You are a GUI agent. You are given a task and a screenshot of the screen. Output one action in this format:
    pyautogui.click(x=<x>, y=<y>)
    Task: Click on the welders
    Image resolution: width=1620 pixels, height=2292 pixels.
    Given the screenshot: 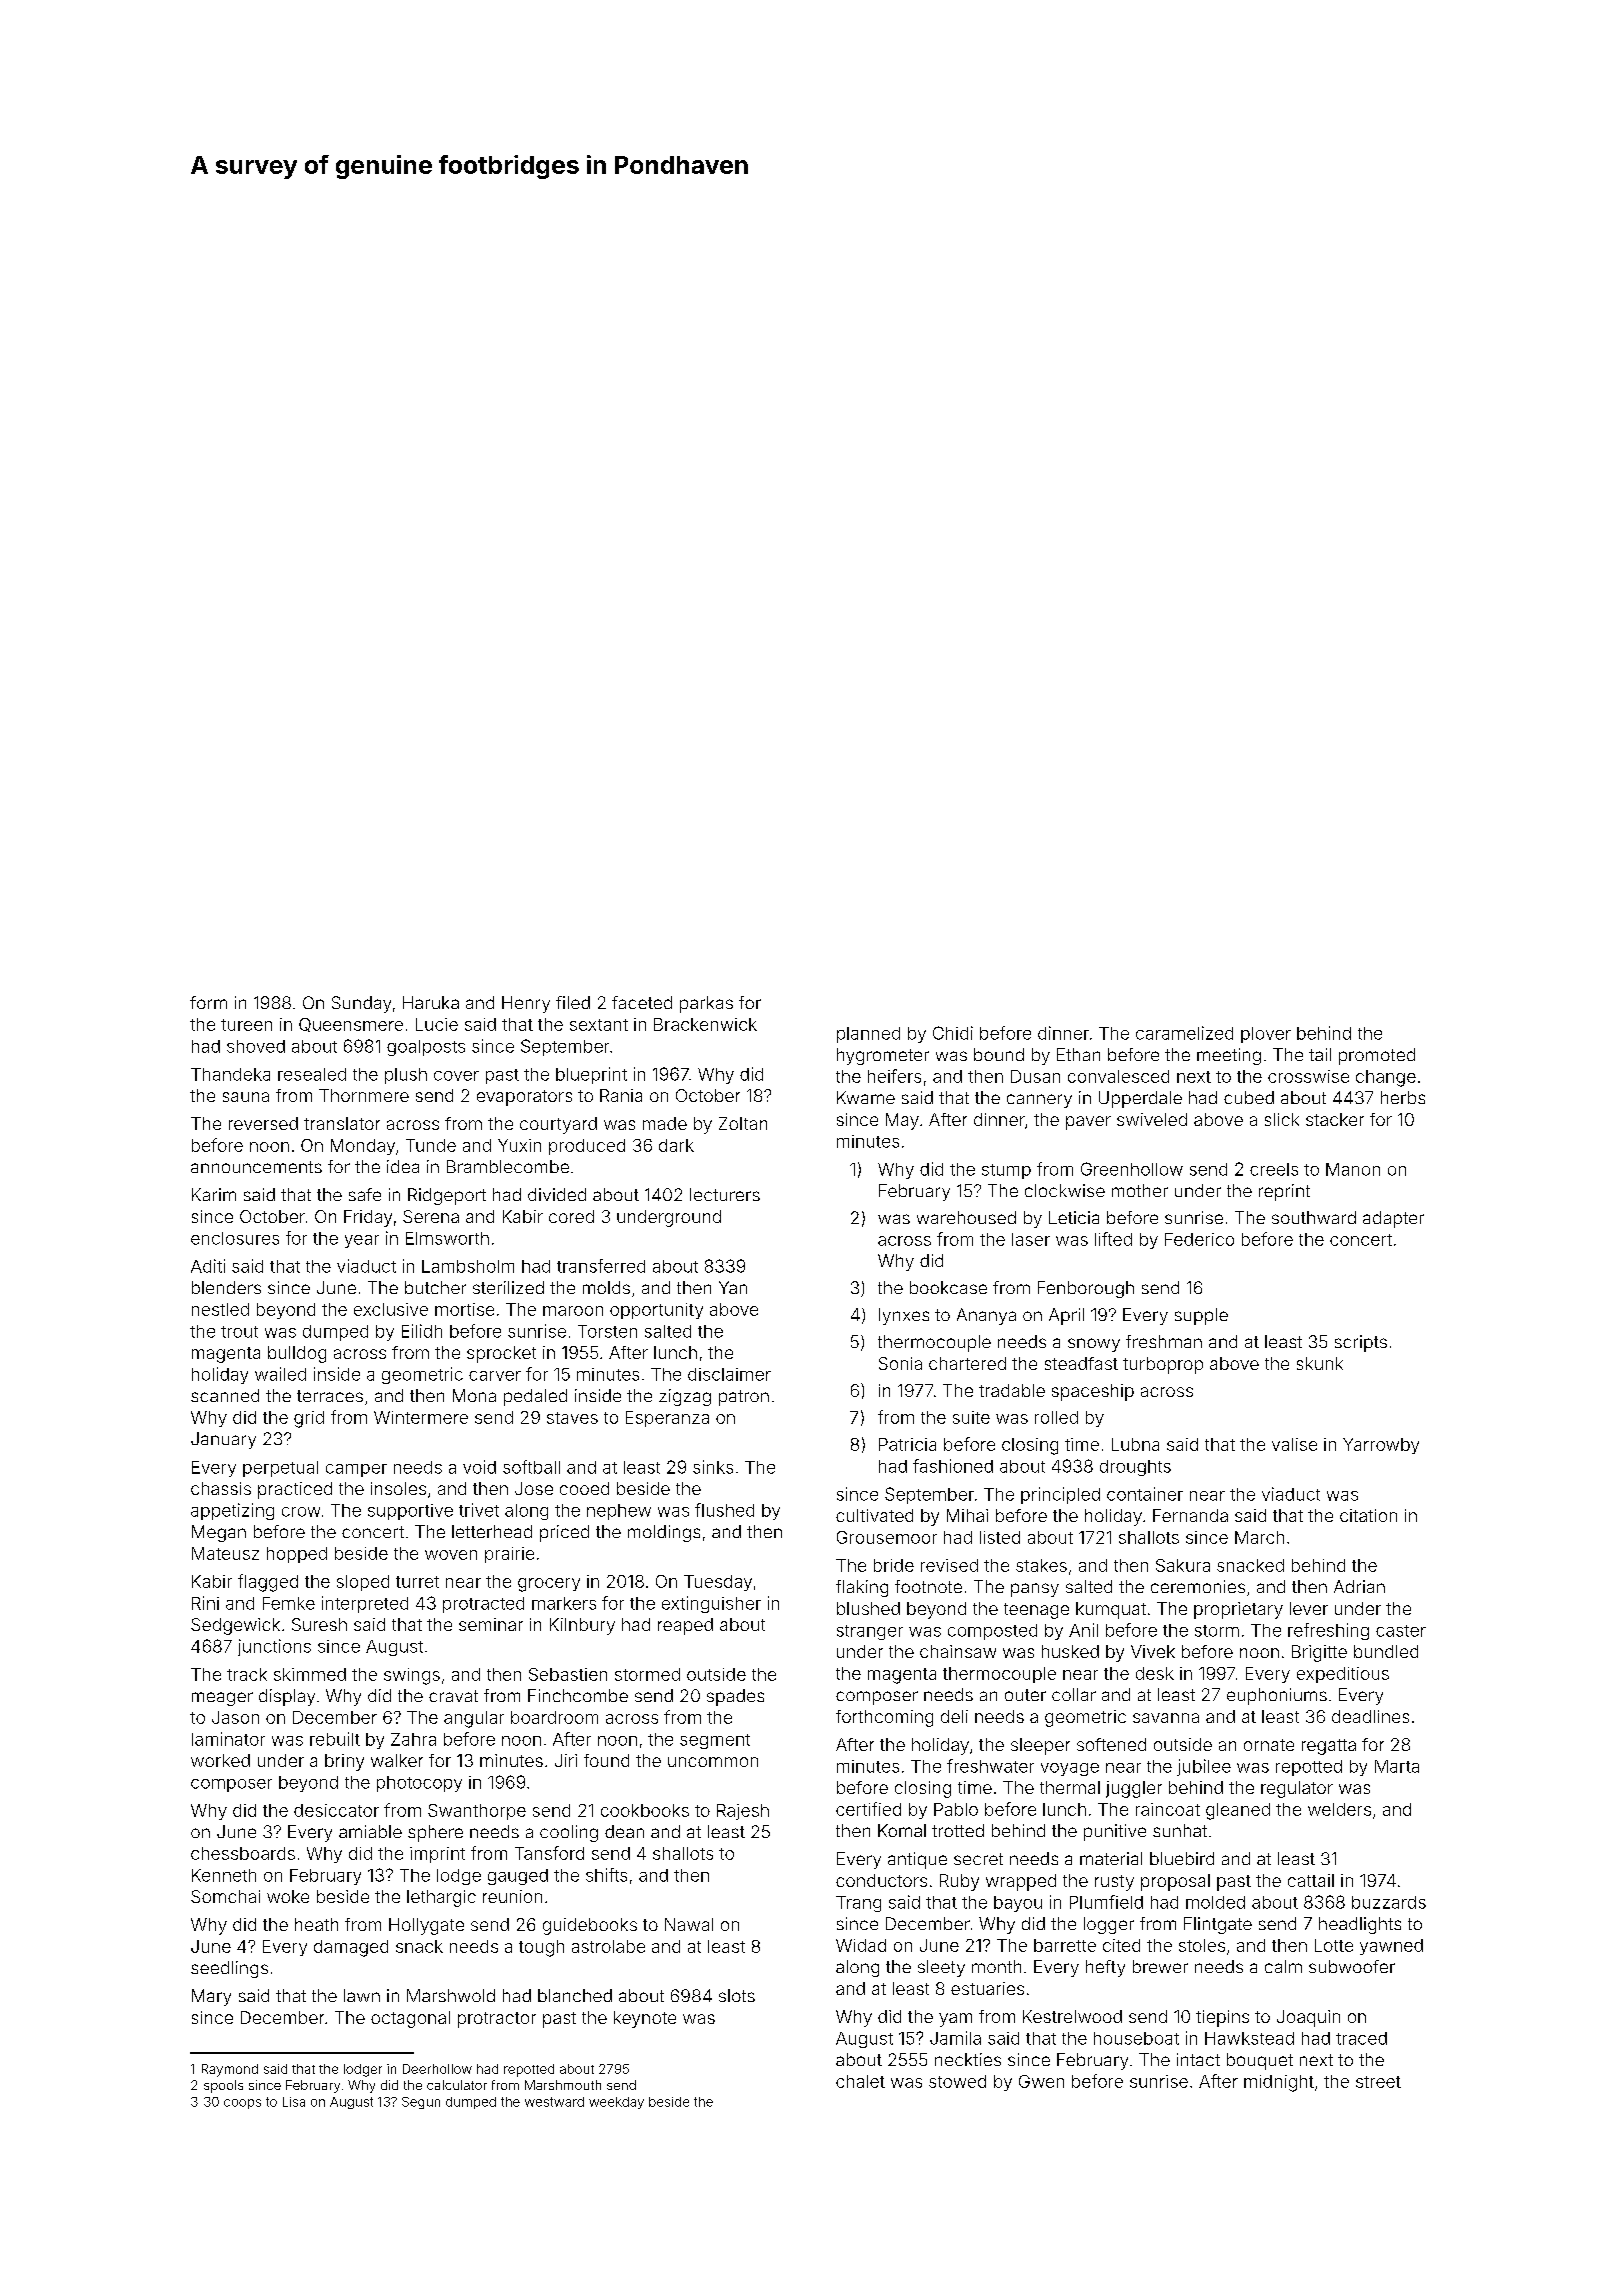 What is the action you would take?
    pyautogui.click(x=1339, y=1809)
